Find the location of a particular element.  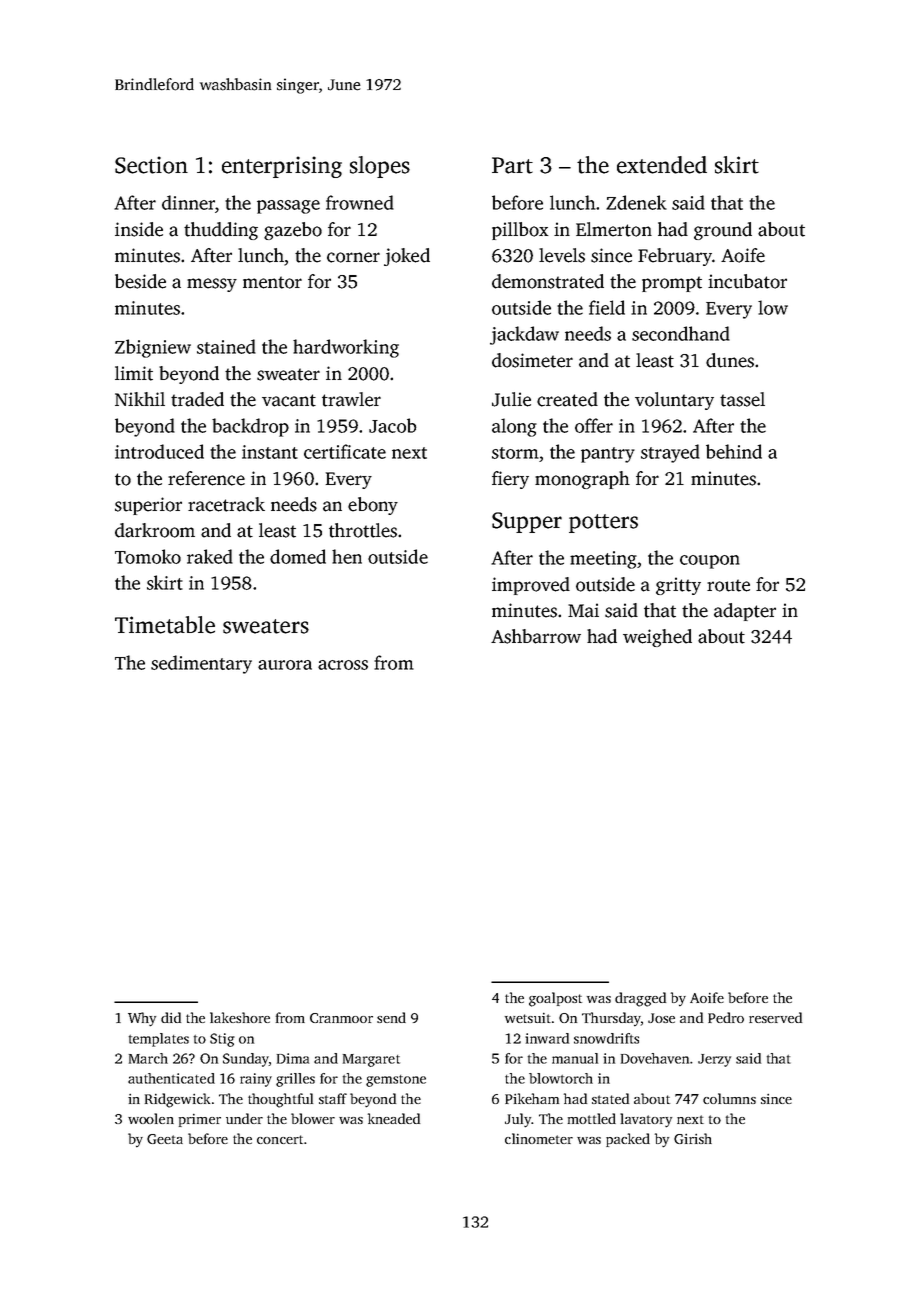

ebony is located at coordinates (373, 506).
